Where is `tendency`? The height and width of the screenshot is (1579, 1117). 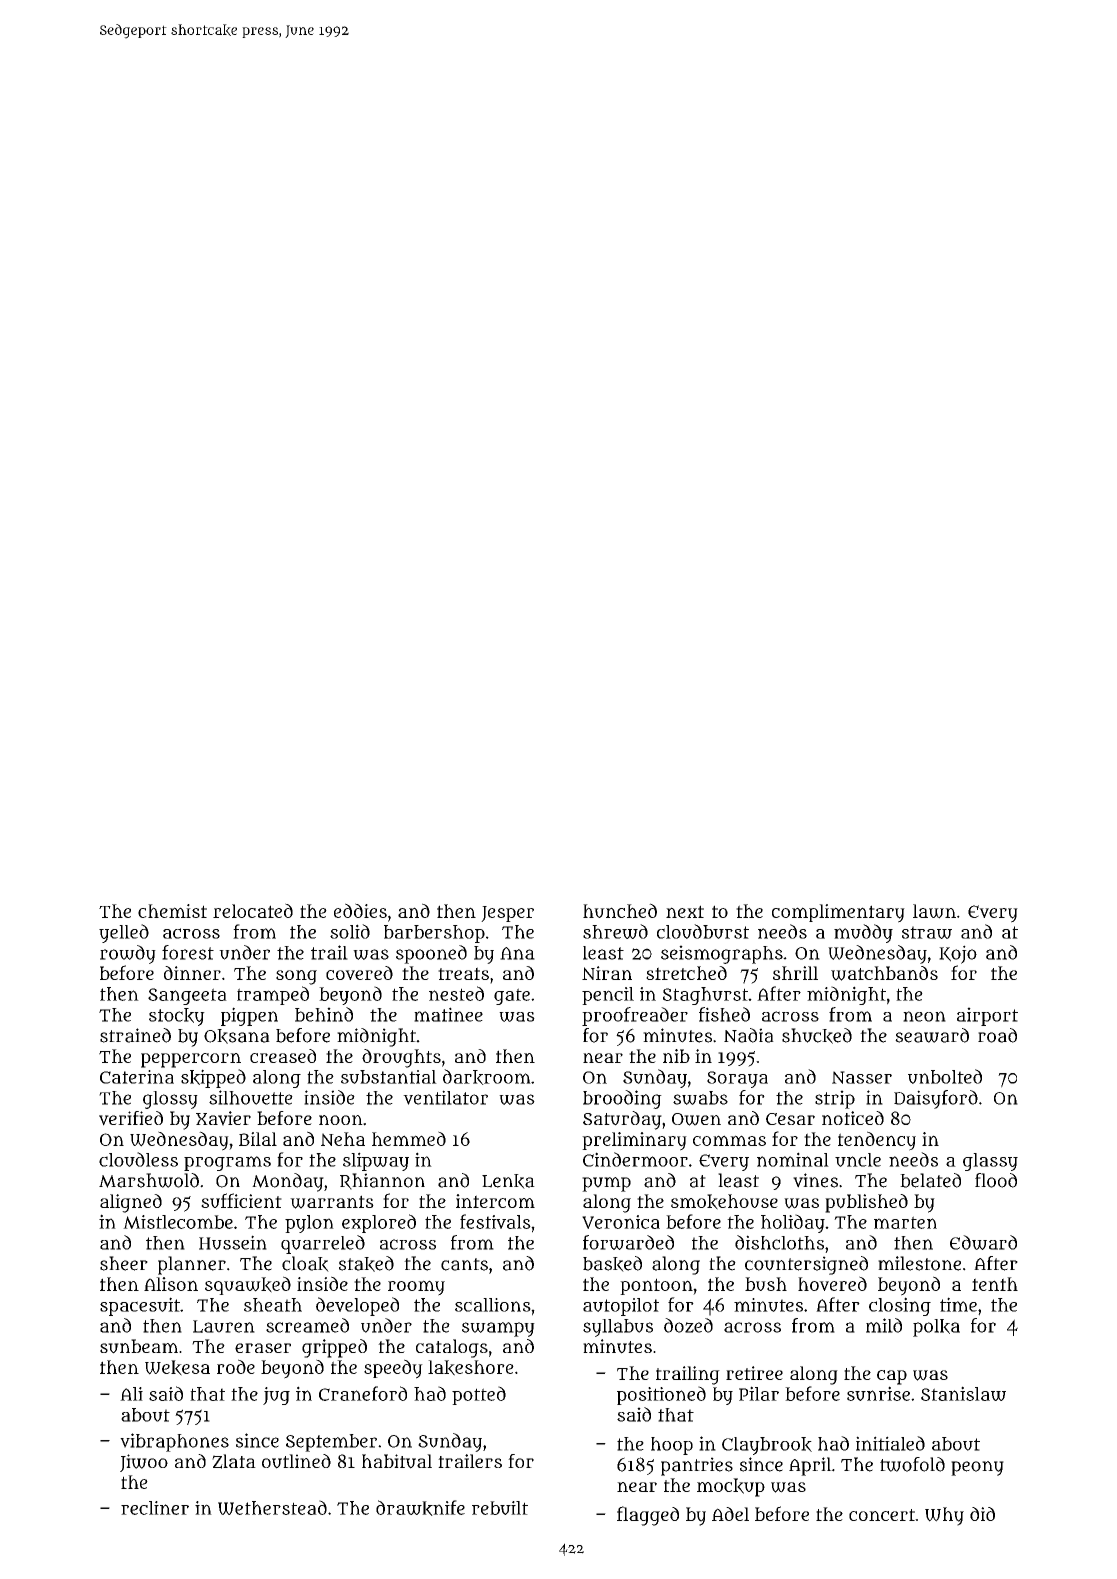
tendency is located at coordinates (877, 1141).
